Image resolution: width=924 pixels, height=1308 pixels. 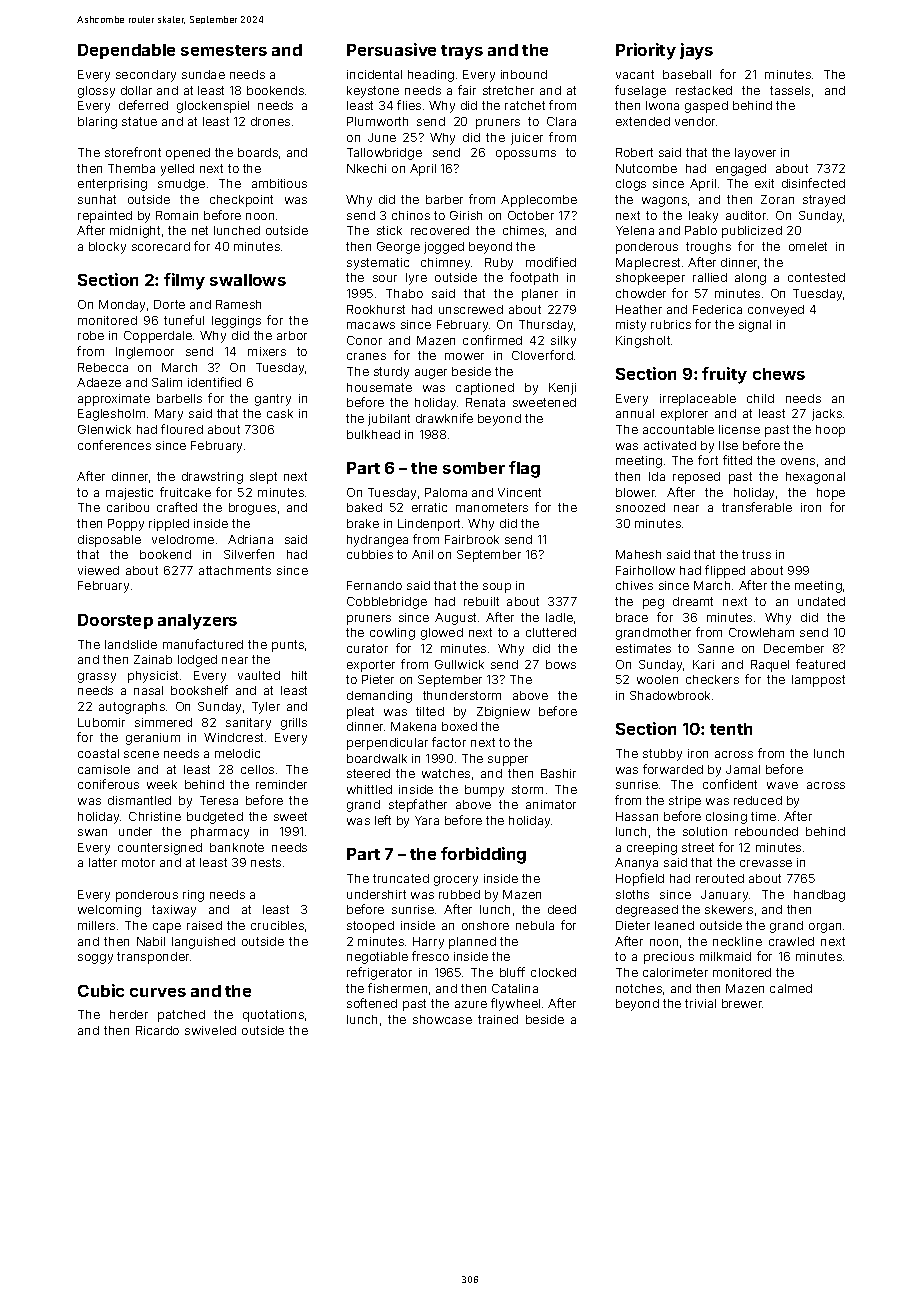 What do you see at coordinates (562, 389) in the image?
I see `Kenji` at bounding box center [562, 389].
